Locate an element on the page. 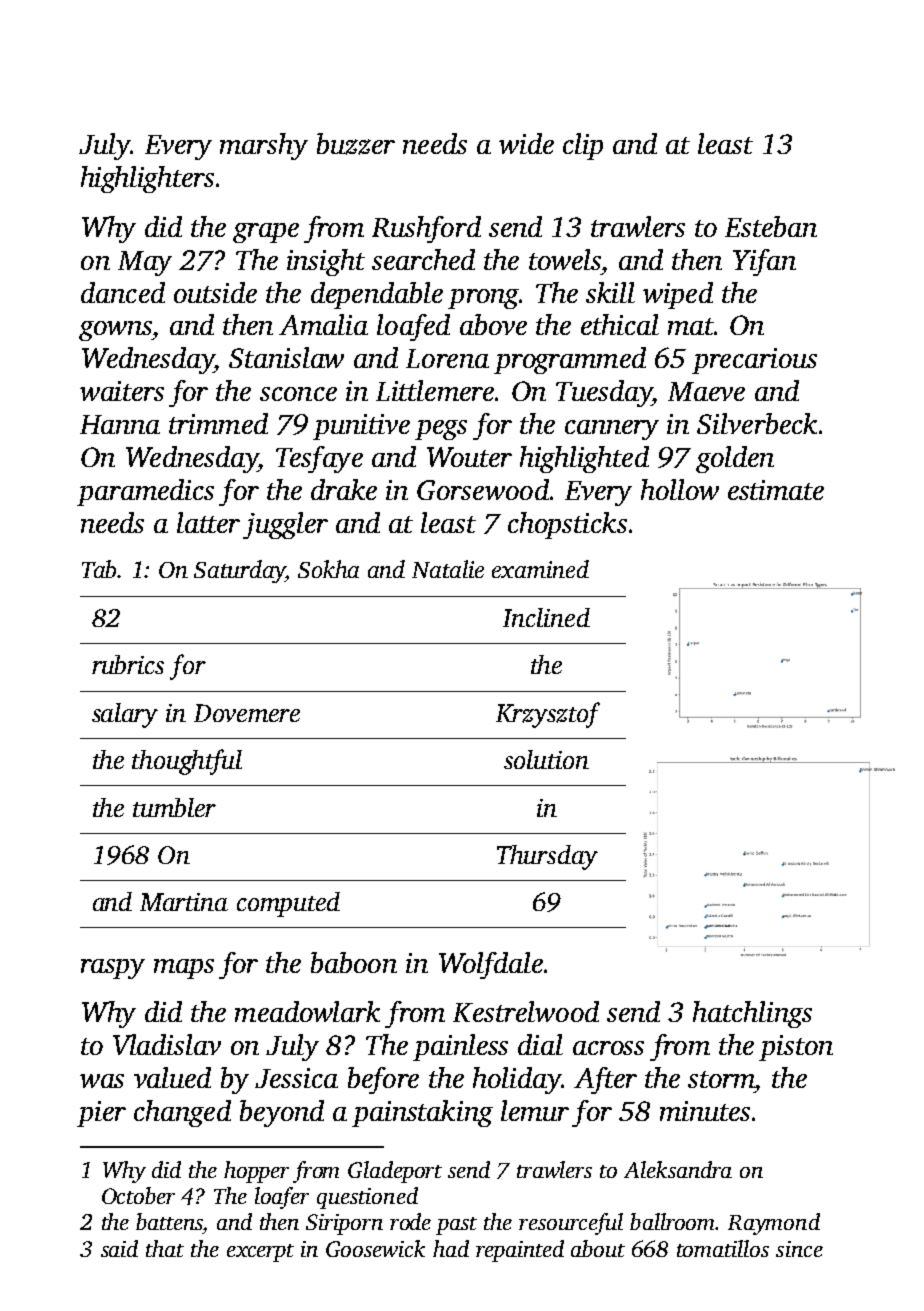 The height and width of the page is (1311, 924). Krzysztof is located at coordinates (548, 715).
